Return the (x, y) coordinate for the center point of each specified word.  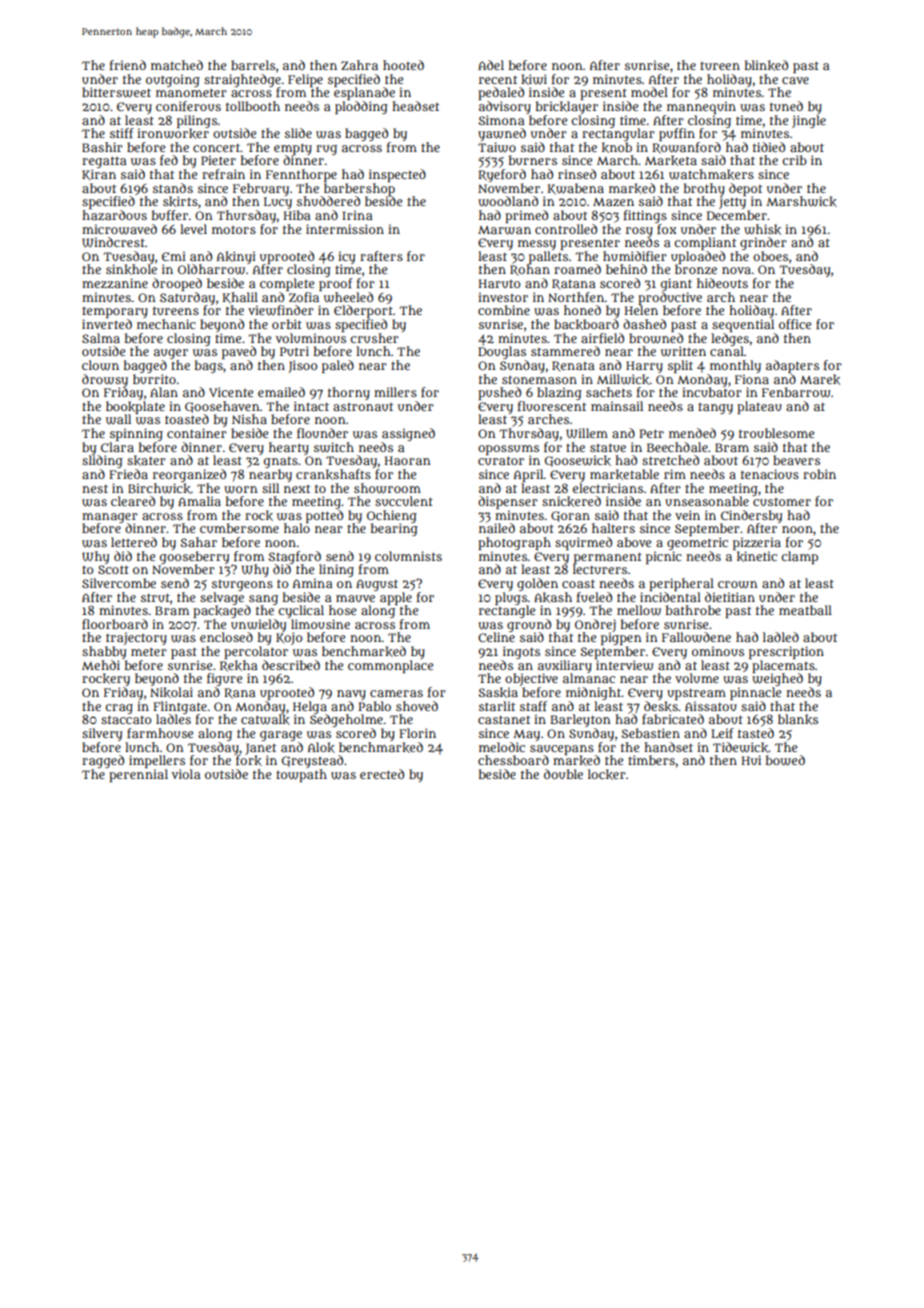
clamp (799, 557)
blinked (766, 65)
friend (128, 65)
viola (186, 774)
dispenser (508, 502)
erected (382, 774)
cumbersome (239, 528)
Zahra (359, 65)
